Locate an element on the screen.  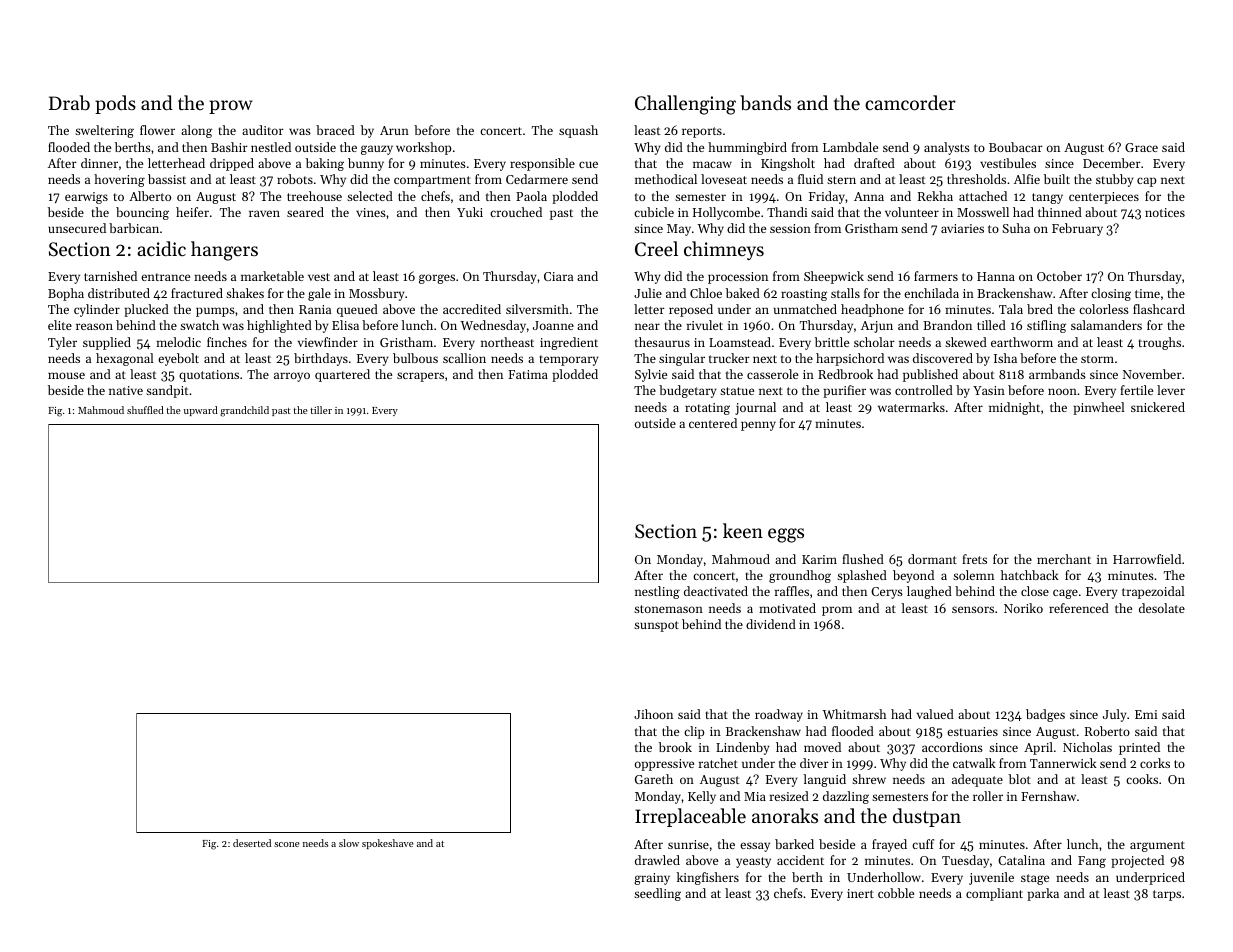
Challenging is located at coordinates (685, 105).
